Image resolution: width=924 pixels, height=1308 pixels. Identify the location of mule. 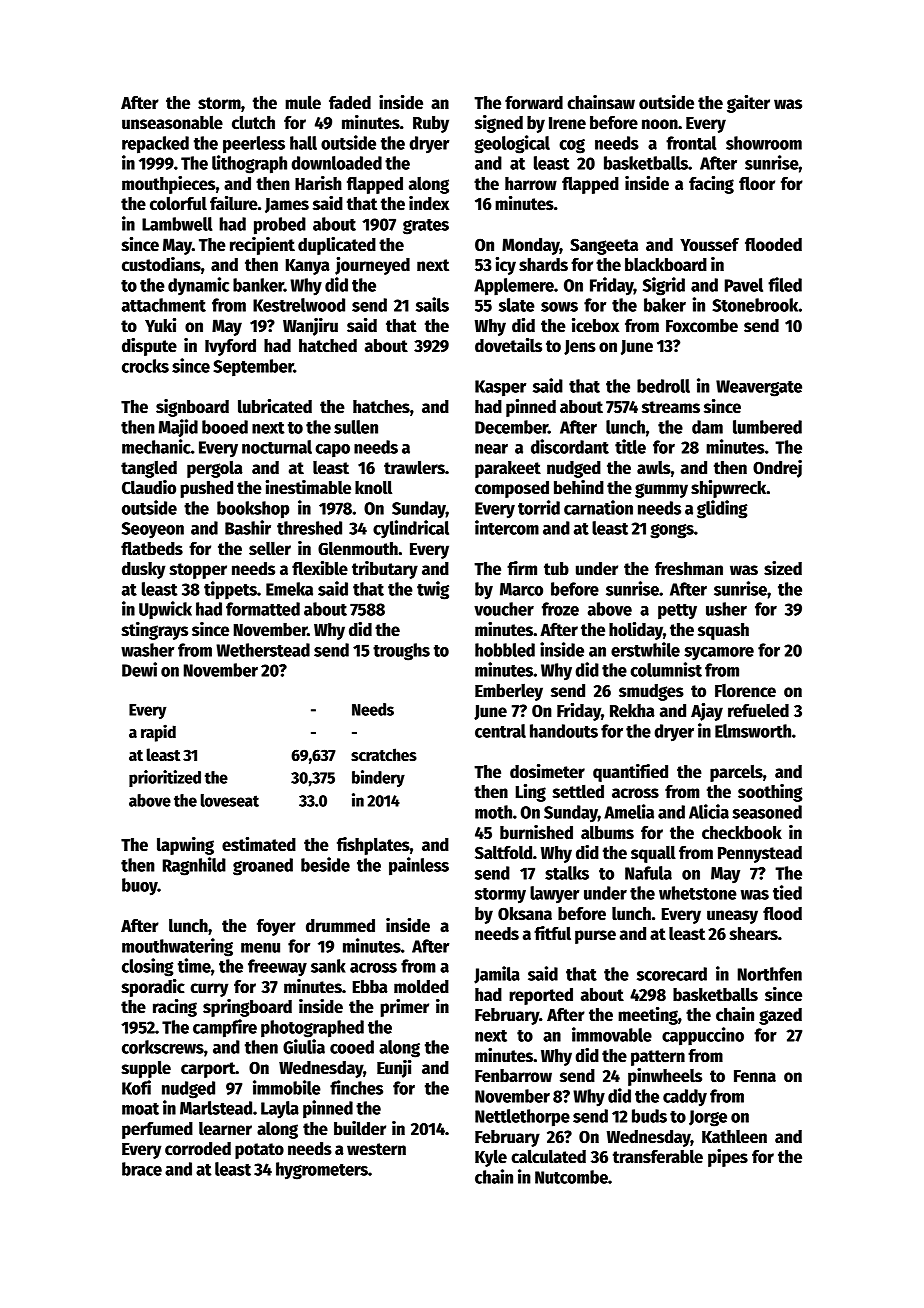
(303, 102).
